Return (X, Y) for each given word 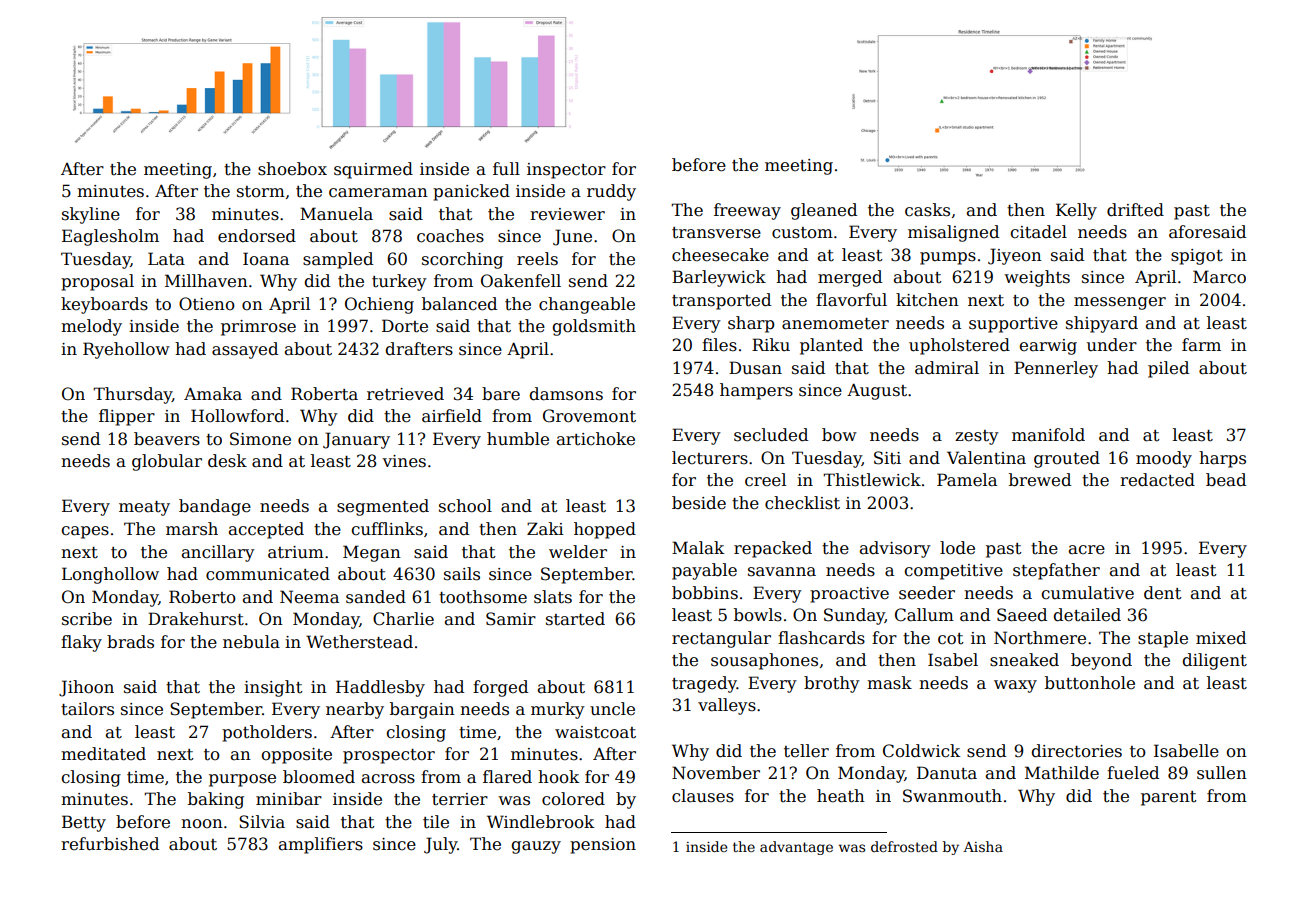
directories (1077, 751)
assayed (245, 350)
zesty (977, 437)
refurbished (110, 844)
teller (806, 751)
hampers (756, 391)
